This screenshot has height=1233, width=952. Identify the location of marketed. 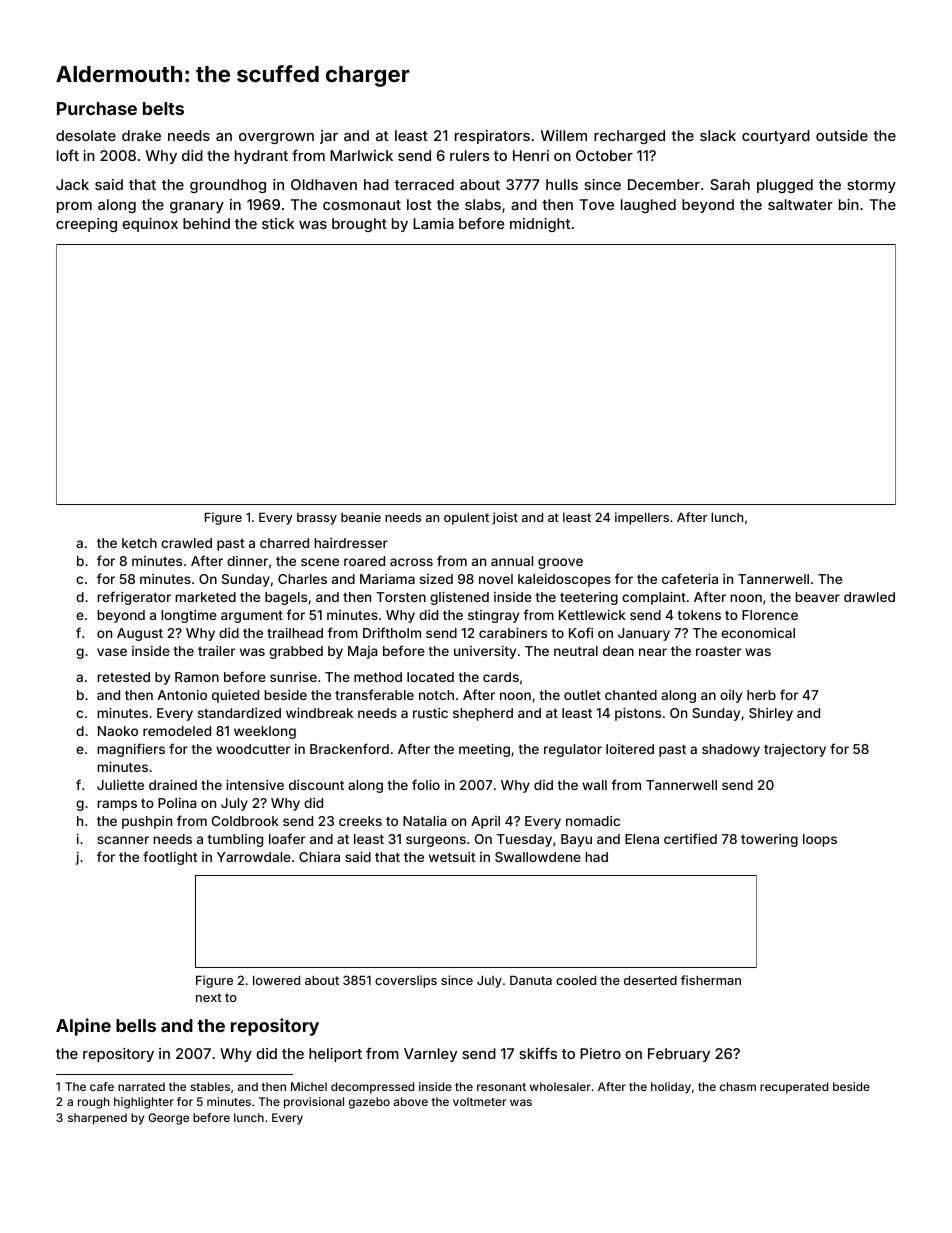
(205, 597).
